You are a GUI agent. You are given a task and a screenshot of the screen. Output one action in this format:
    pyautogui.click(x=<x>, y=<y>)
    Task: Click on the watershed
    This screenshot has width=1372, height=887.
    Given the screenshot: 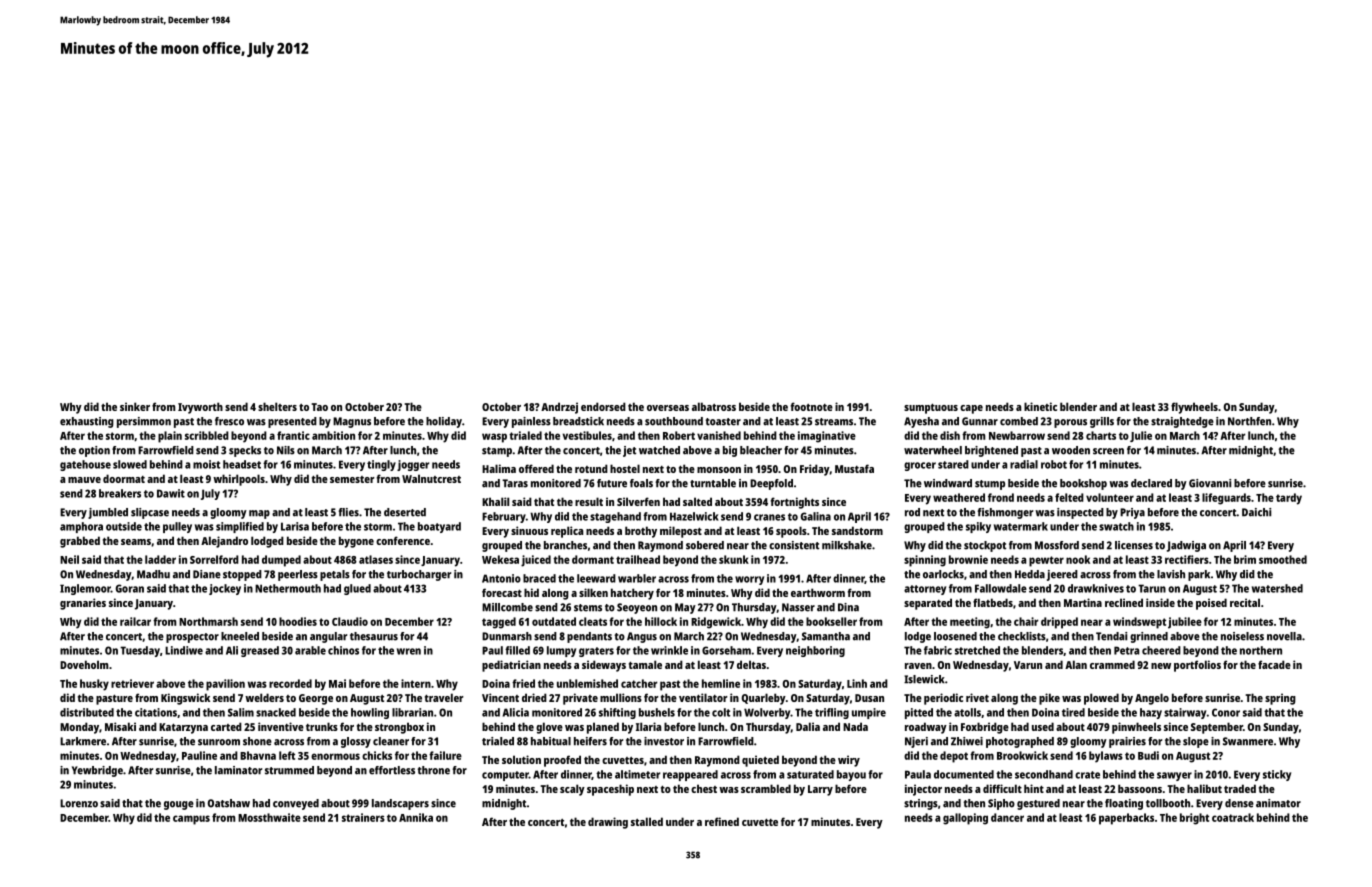 What is the action you would take?
    pyautogui.click(x=1277, y=588)
